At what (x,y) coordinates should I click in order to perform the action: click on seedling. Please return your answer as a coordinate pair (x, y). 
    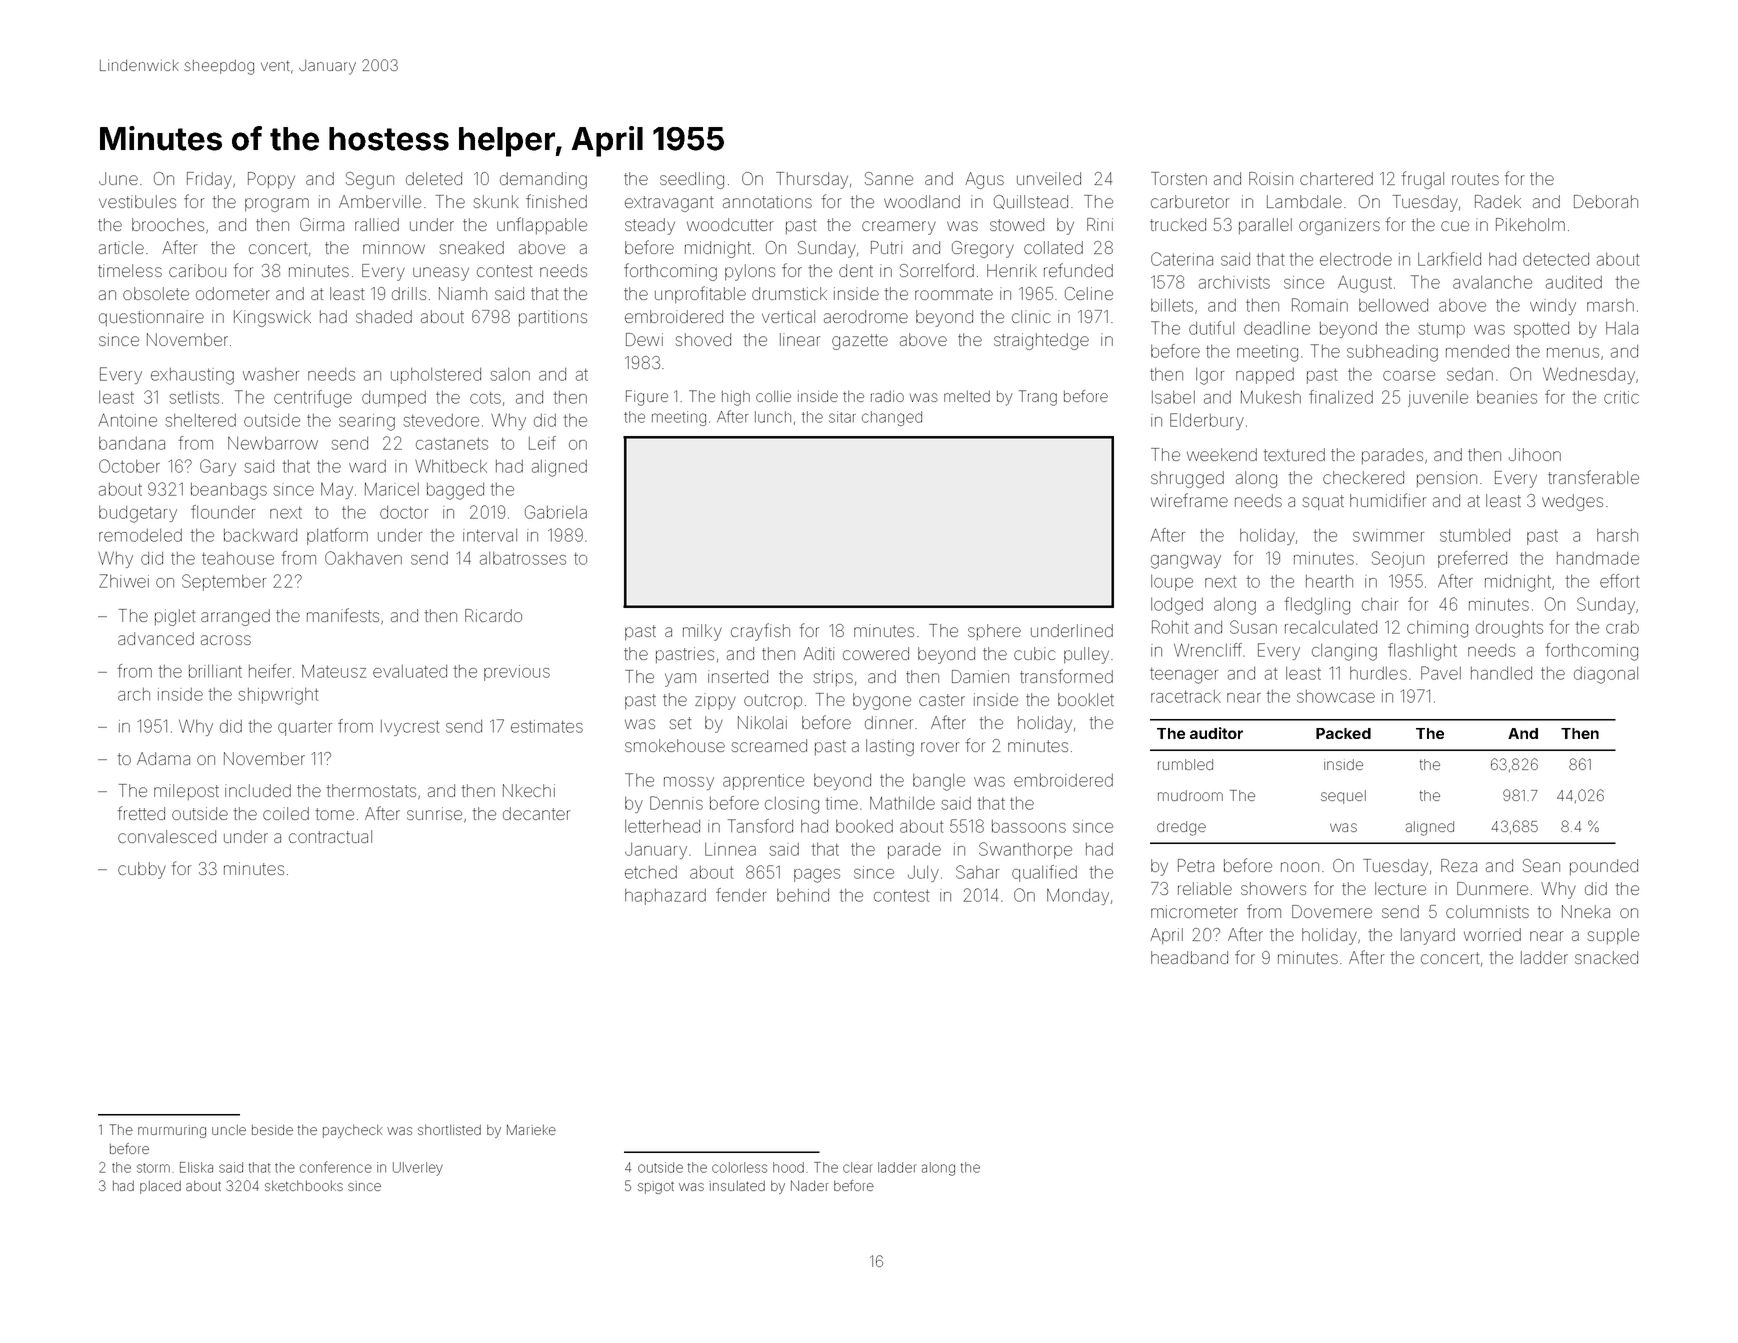
    Looking at the image, I should click on (692, 180).
